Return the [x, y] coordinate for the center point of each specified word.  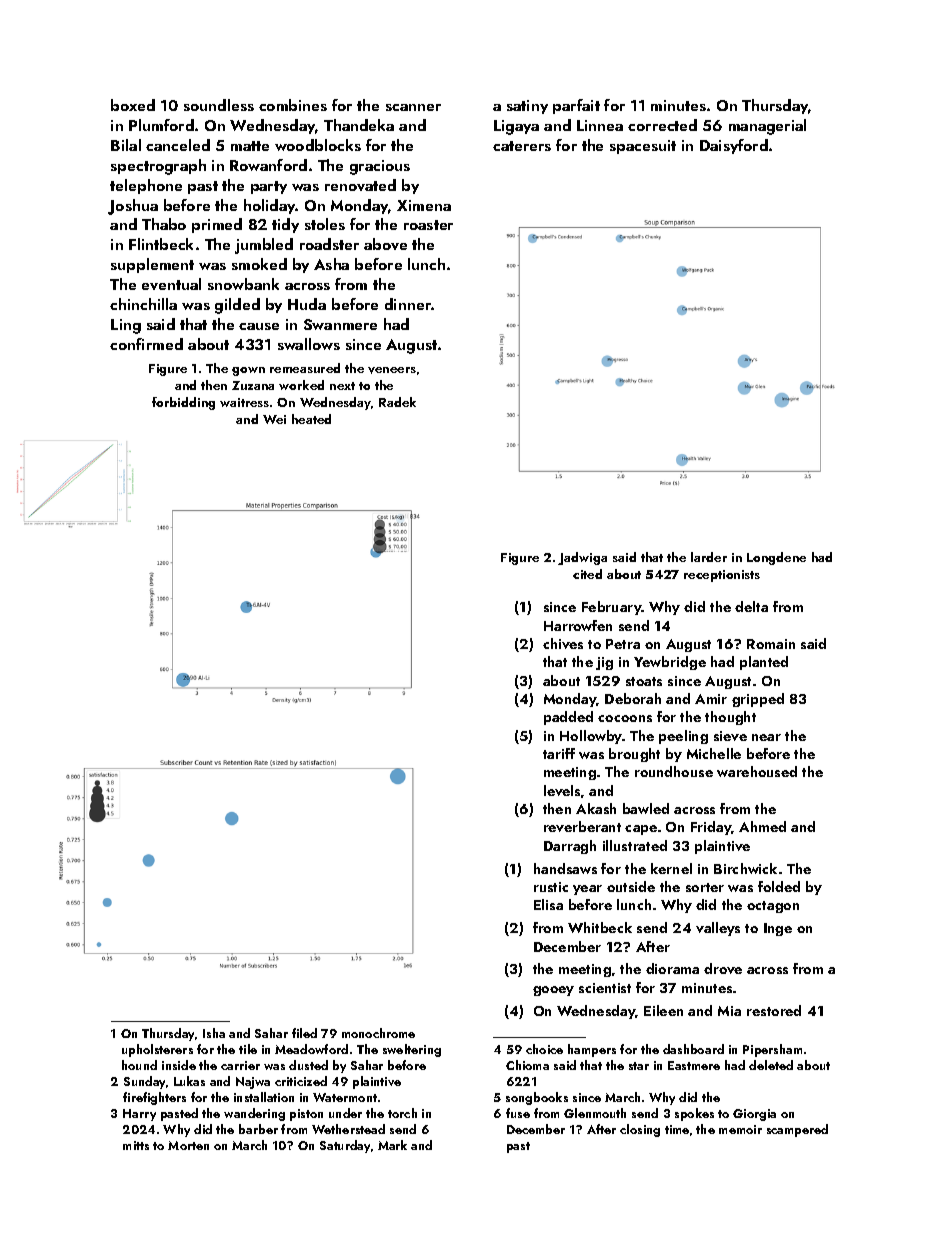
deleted [771, 1065]
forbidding [183, 403]
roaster [428, 225]
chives [563, 643]
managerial [767, 127]
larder [709, 557]
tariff [559, 753]
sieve [730, 736]
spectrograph [158, 167]
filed [304, 1033]
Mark [392, 1145]
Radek [397, 402]
